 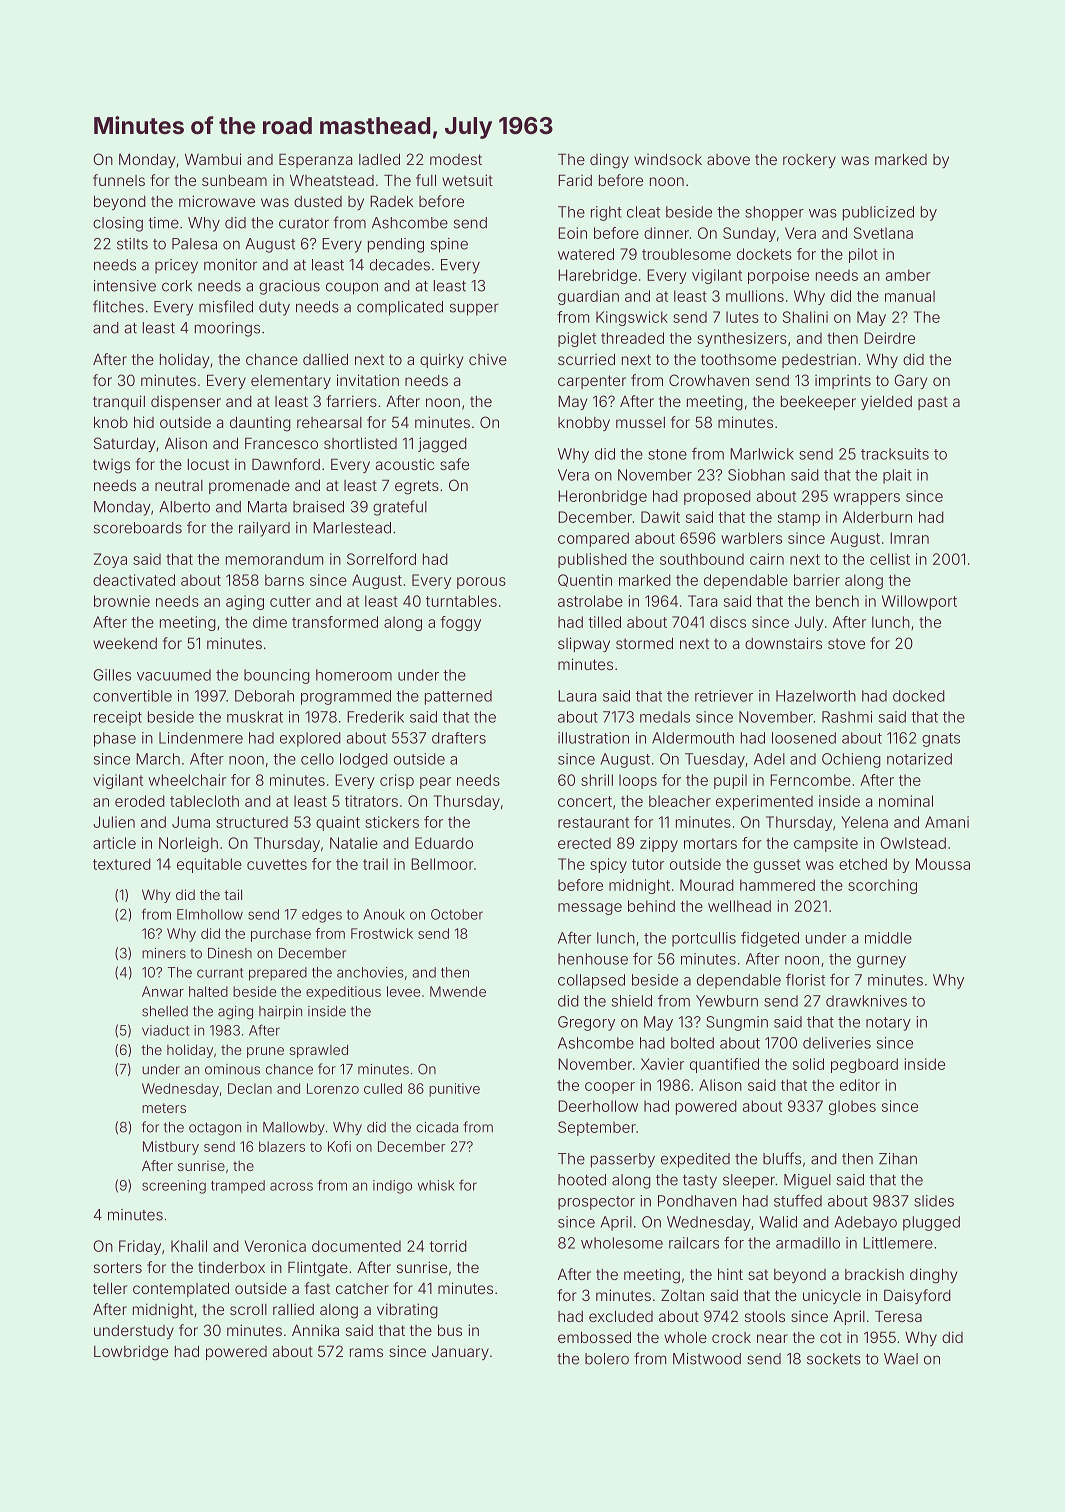 I want to click on tracksuits, so click(x=895, y=454).
